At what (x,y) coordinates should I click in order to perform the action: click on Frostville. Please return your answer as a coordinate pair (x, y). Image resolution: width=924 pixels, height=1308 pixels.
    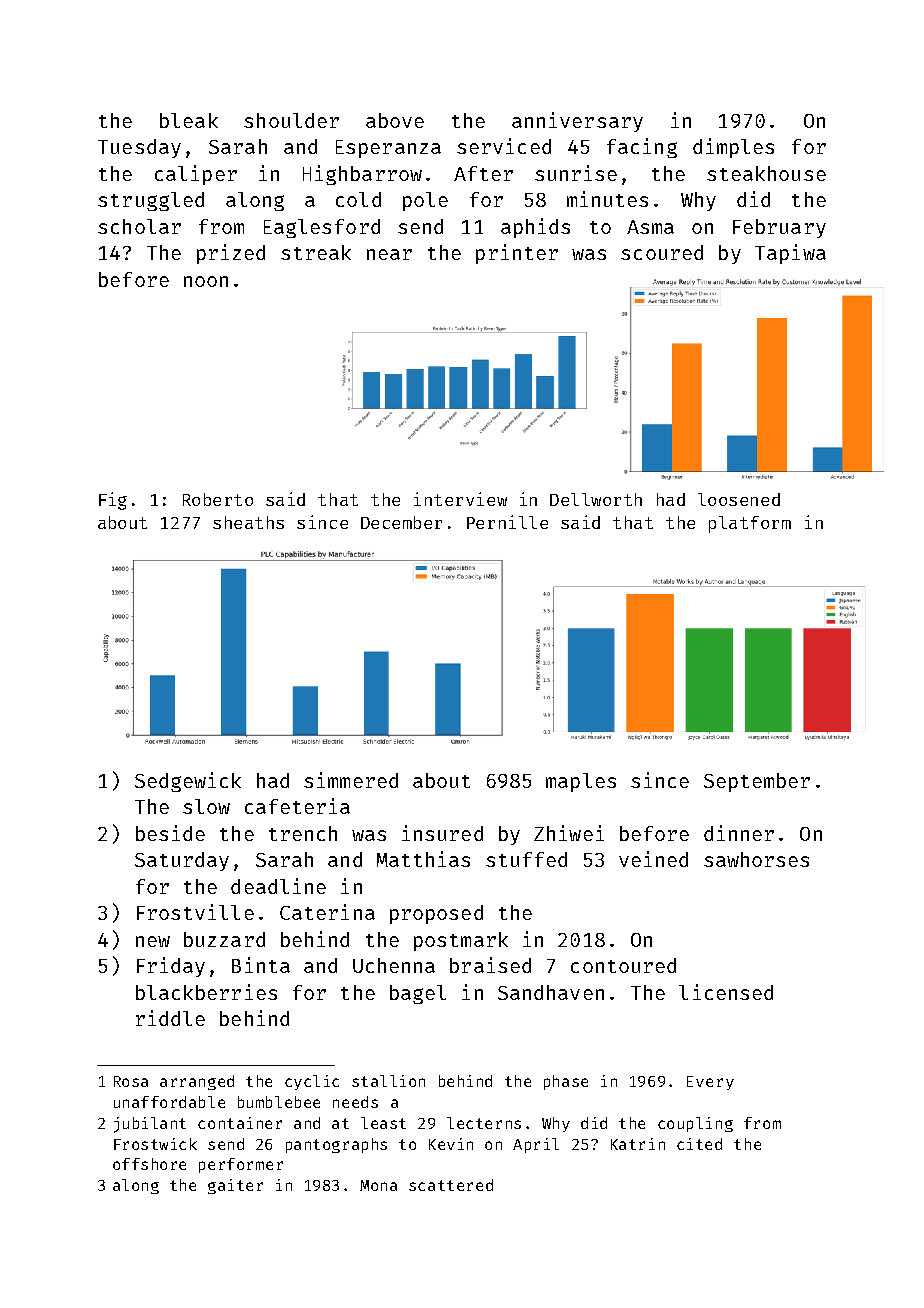
    Looking at the image, I should click on (195, 912).
